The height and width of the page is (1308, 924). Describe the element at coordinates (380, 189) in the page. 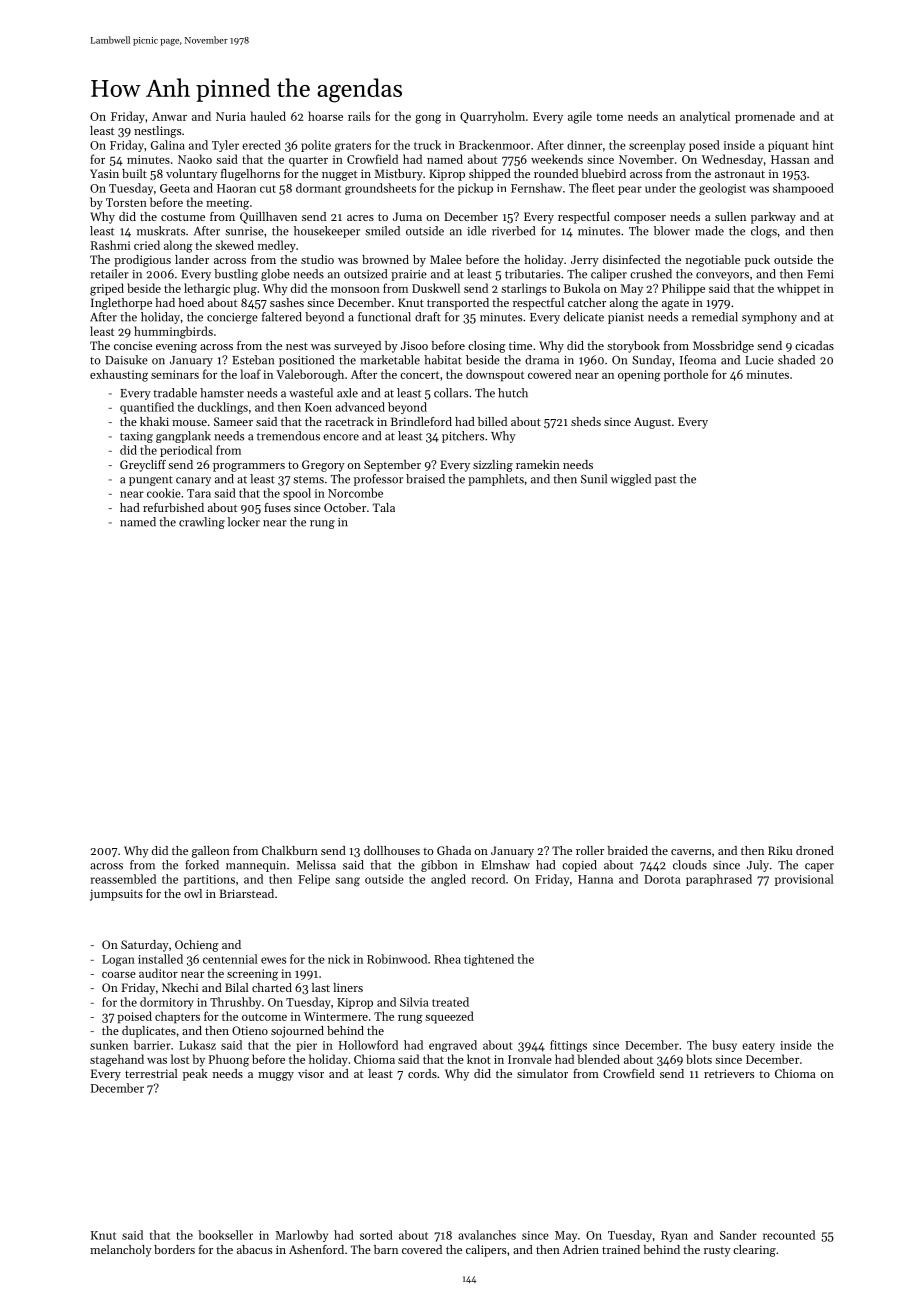

I see `groundsheets` at that location.
